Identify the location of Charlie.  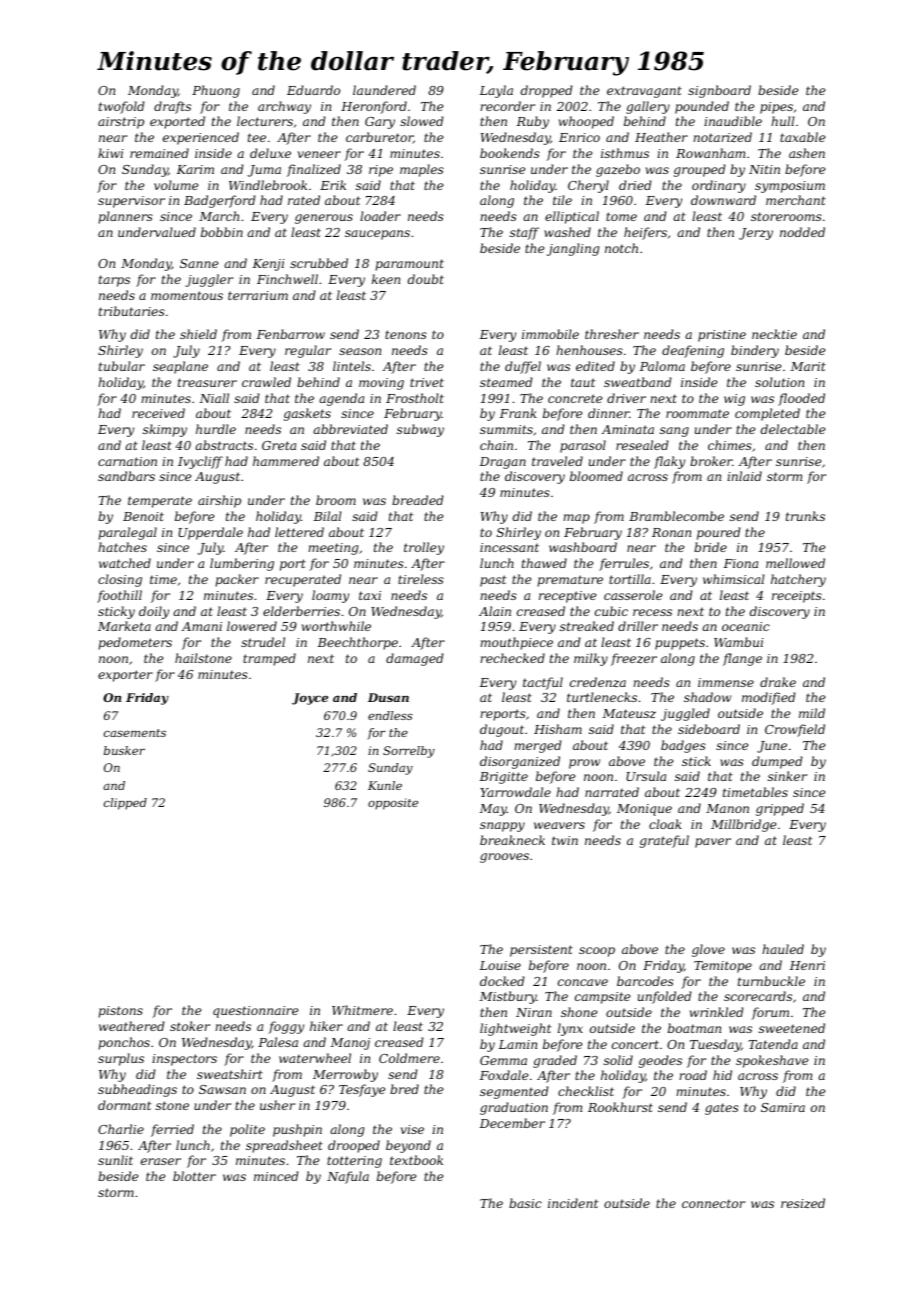
(121, 1129).
